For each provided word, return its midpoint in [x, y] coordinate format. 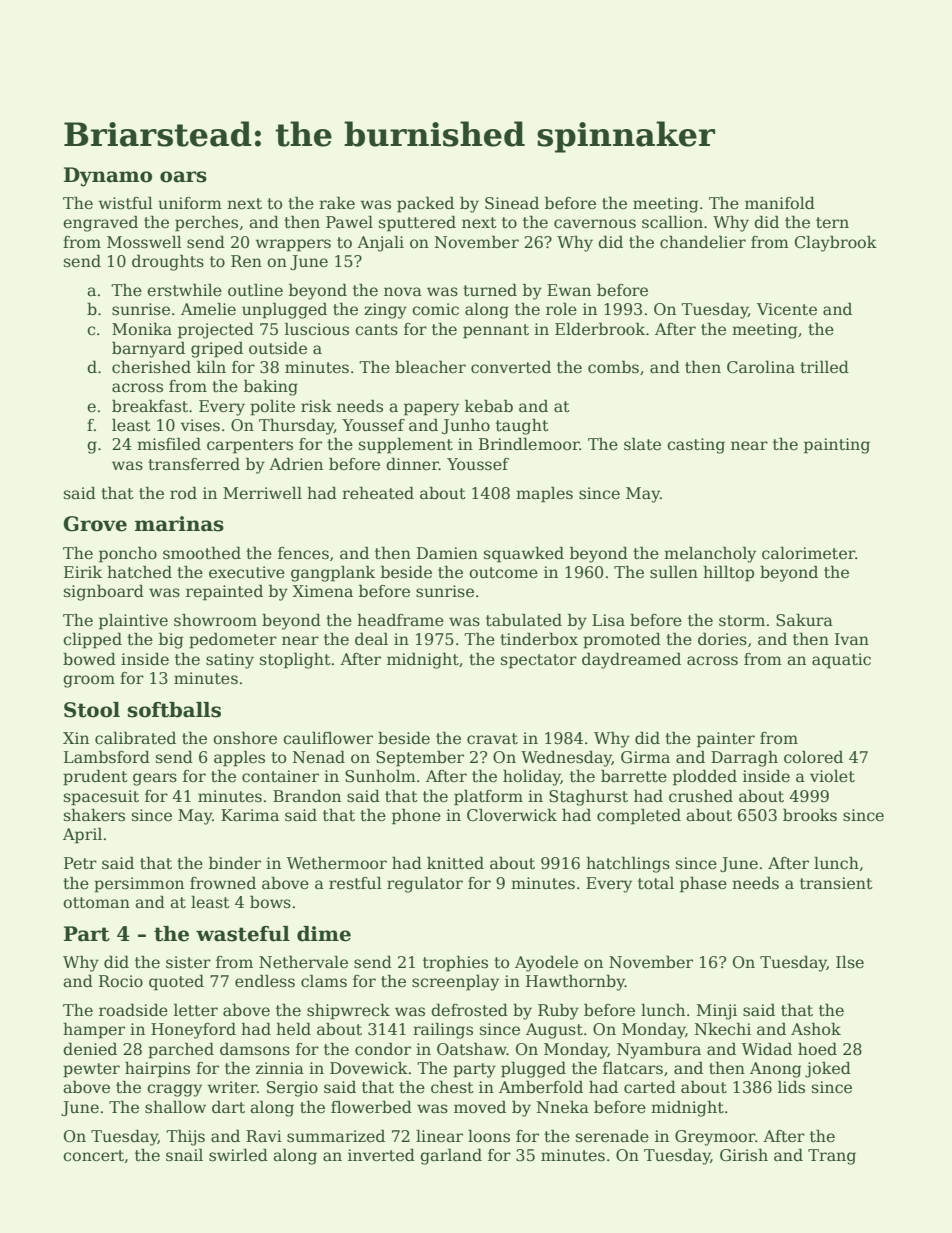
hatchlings [628, 865]
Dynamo [108, 177]
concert [94, 1156]
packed [425, 204]
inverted [381, 1155]
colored [813, 757]
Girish [744, 1155]
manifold [780, 202]
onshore [245, 738]
